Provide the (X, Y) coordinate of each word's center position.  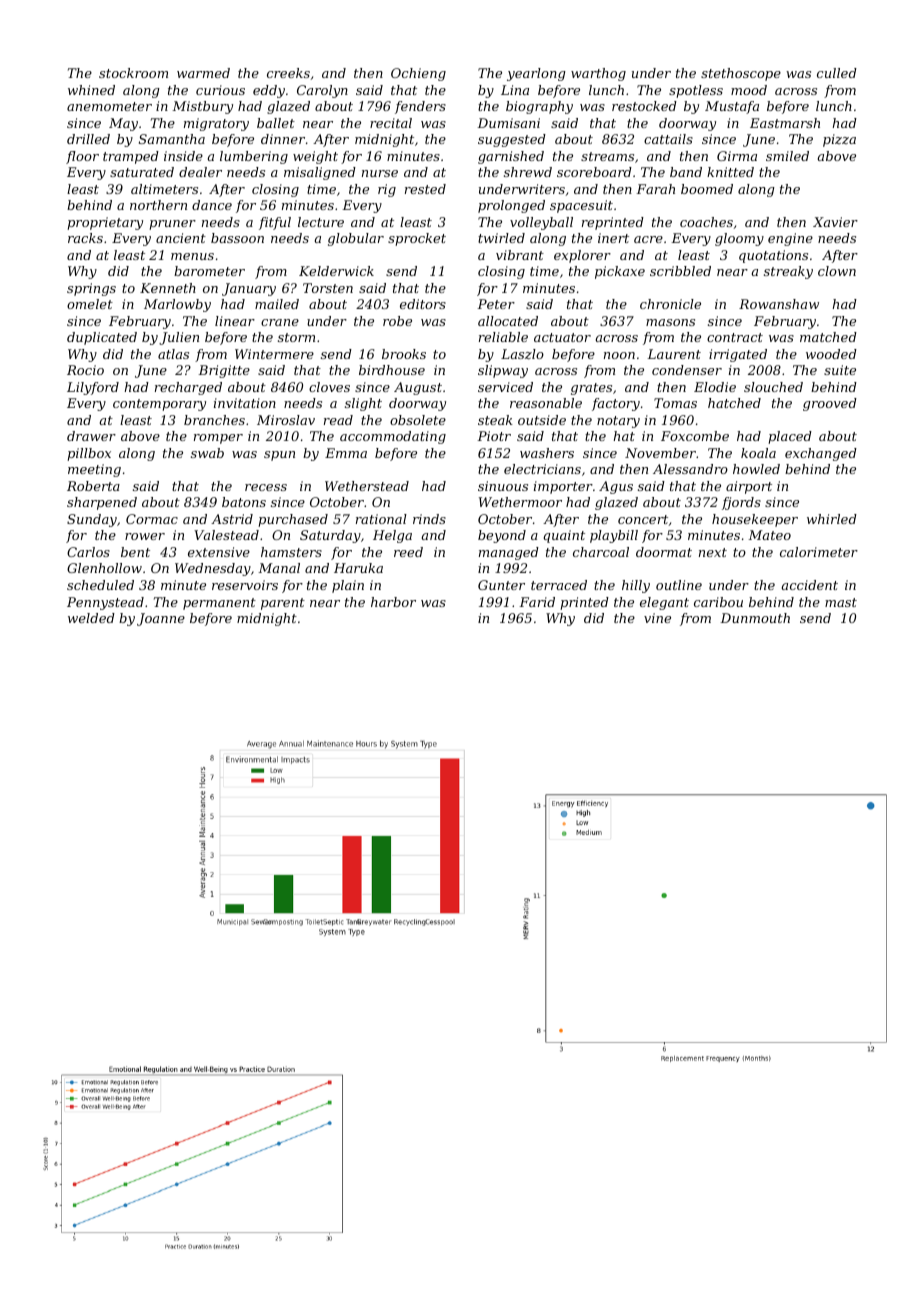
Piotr (494, 436)
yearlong (536, 74)
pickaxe (620, 272)
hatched (734, 403)
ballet (276, 123)
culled (837, 73)
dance (212, 205)
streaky (788, 272)
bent (135, 552)
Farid (537, 602)
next (713, 552)
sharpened (102, 503)
